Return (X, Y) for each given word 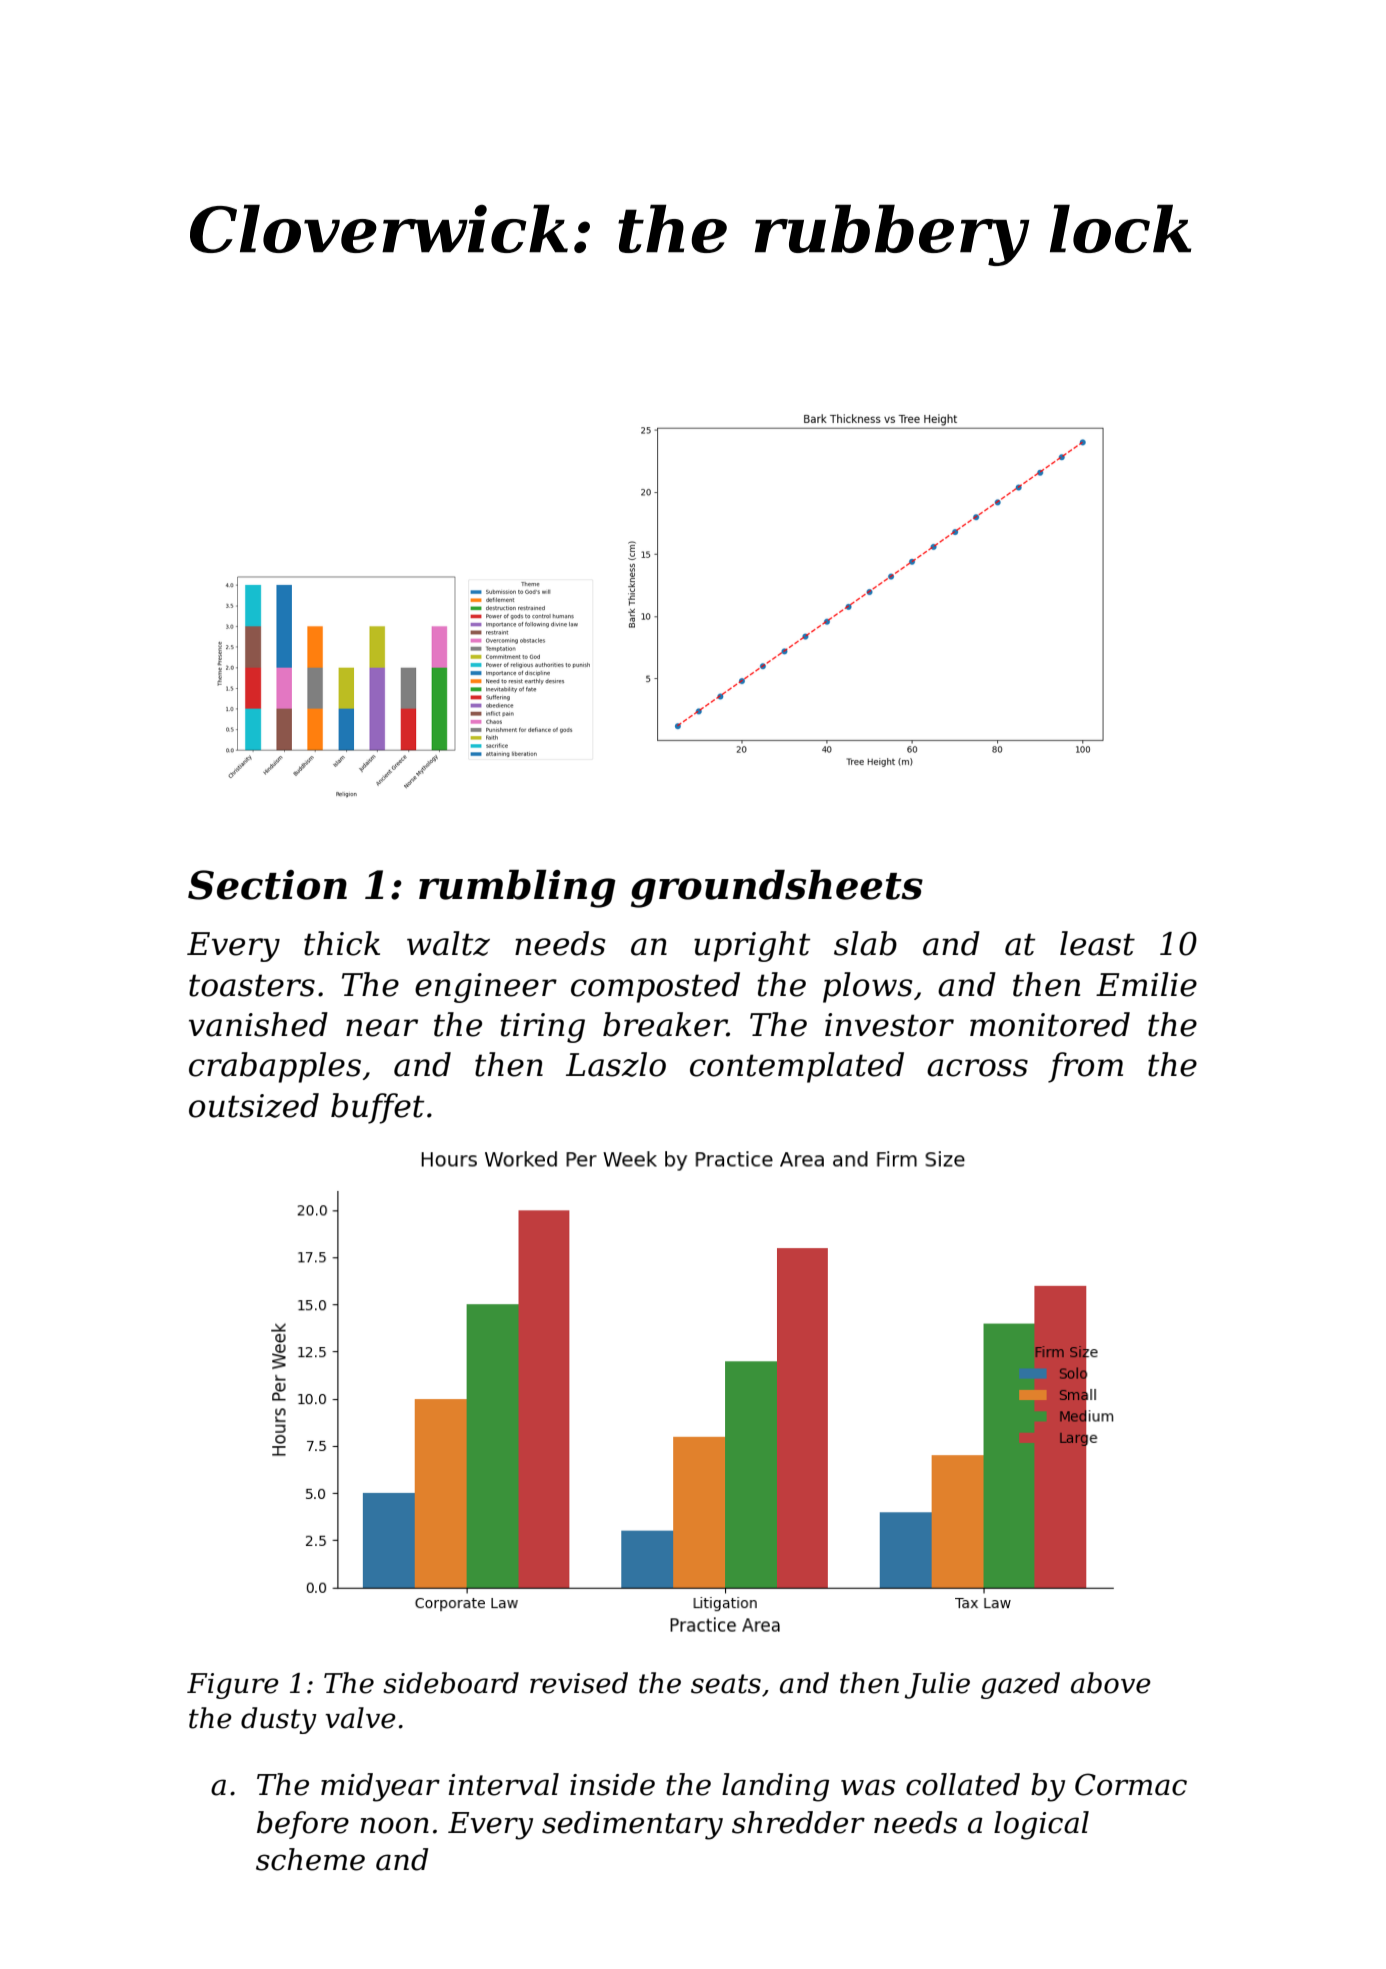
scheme (310, 1859)
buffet (377, 1108)
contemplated (797, 1067)
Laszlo (616, 1064)
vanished (258, 1024)
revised (579, 1683)
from (1085, 1067)
